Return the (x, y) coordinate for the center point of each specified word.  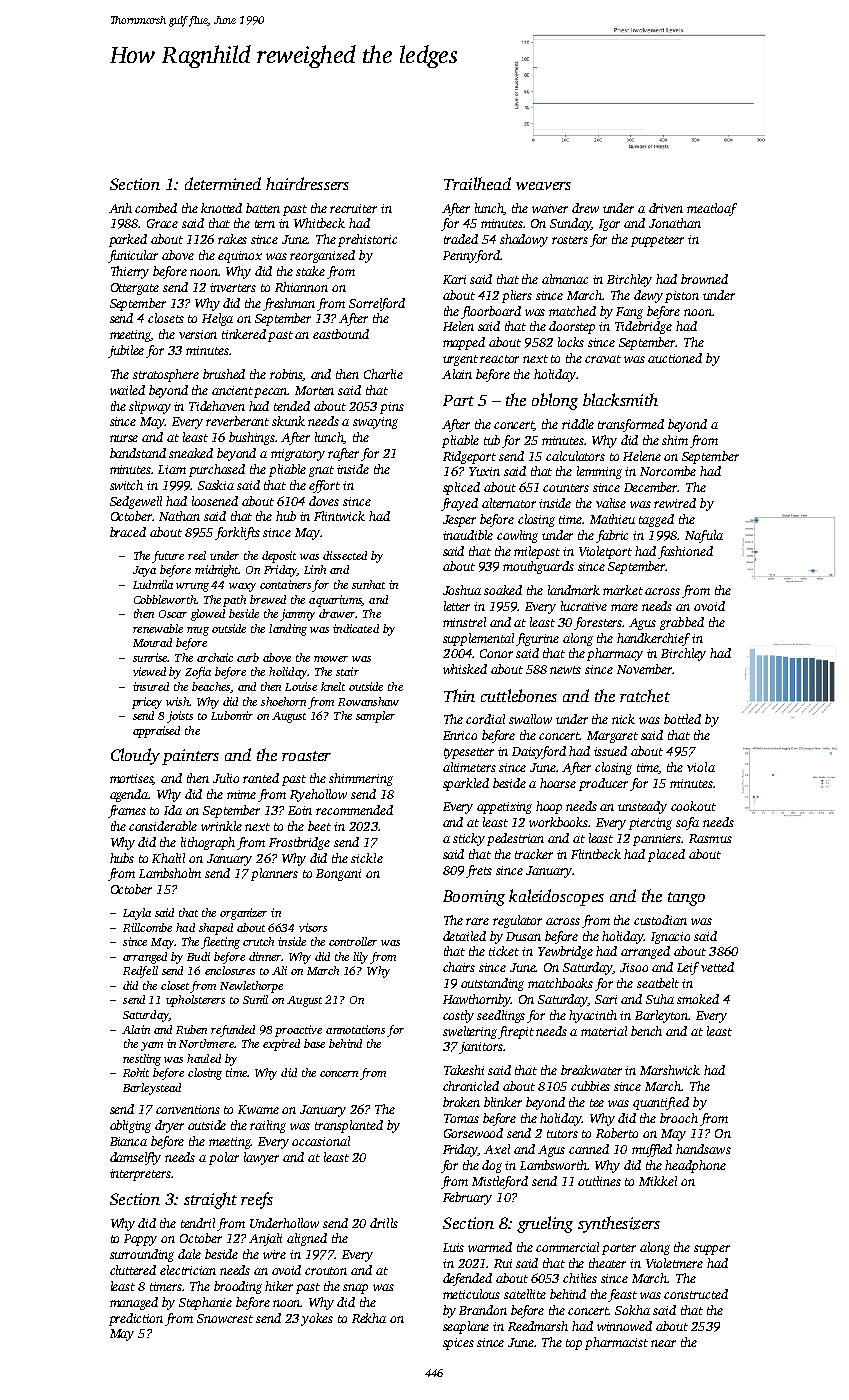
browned (704, 279)
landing (288, 630)
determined (223, 183)
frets (479, 871)
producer (603, 784)
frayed (459, 504)
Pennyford (471, 256)
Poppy (140, 1240)
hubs (122, 858)
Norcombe (668, 471)
